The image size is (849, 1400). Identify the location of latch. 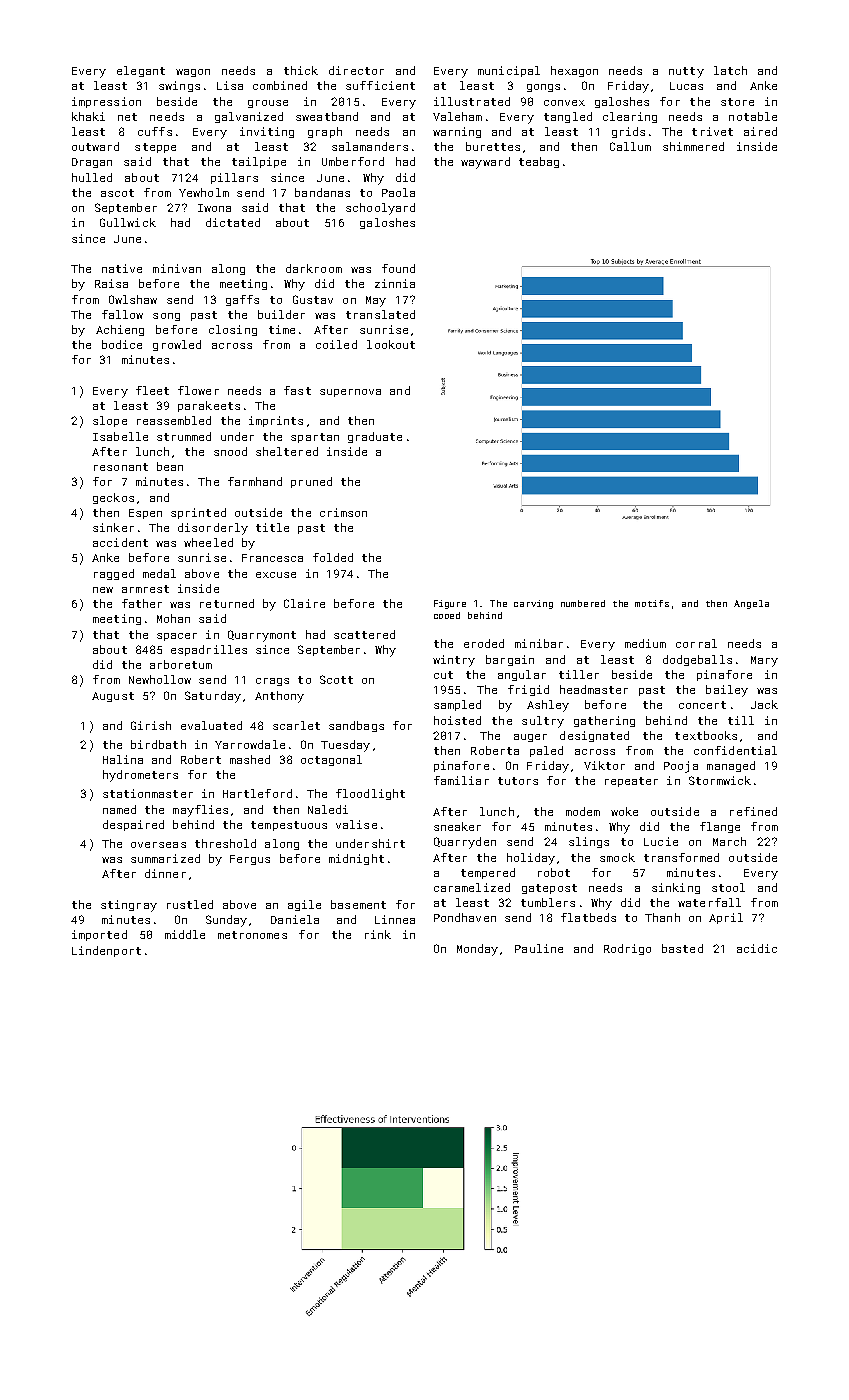
(730, 70).
